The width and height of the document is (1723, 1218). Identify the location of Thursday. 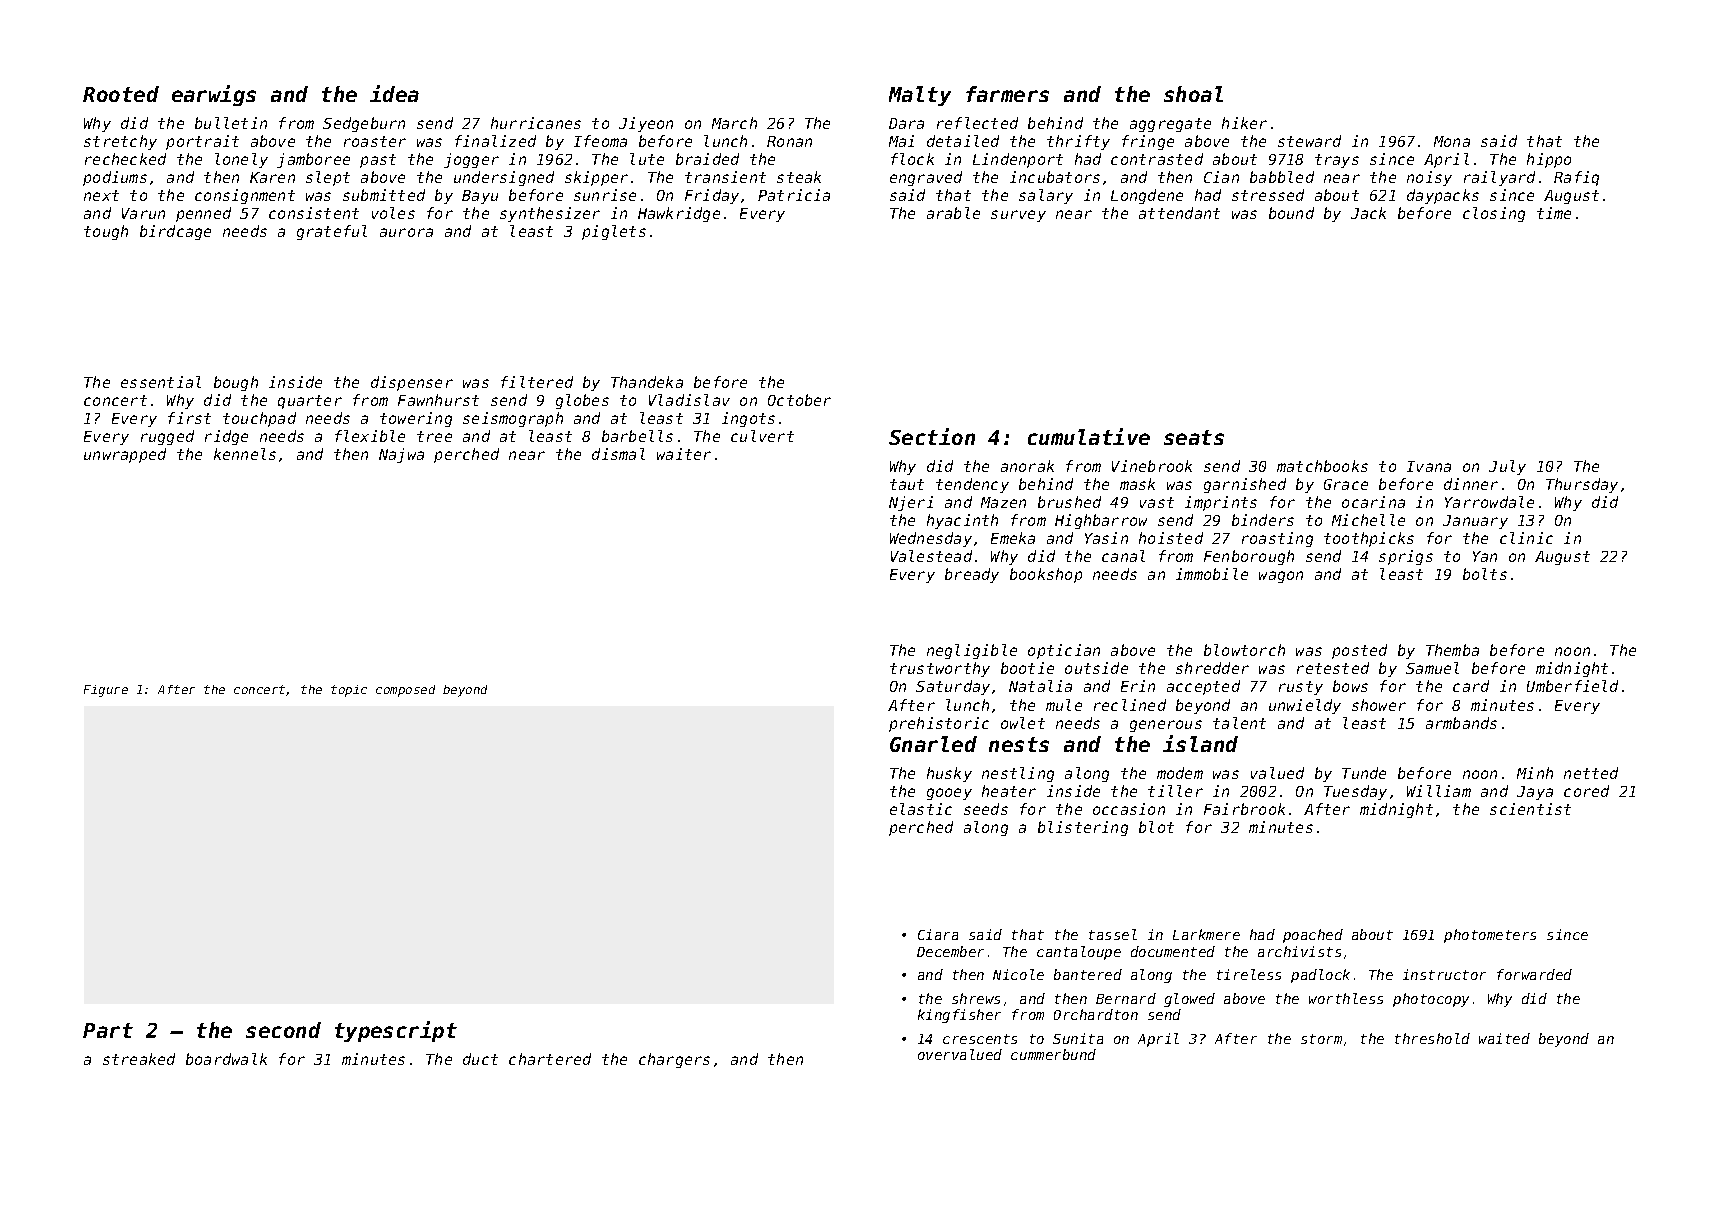
(1582, 485).
